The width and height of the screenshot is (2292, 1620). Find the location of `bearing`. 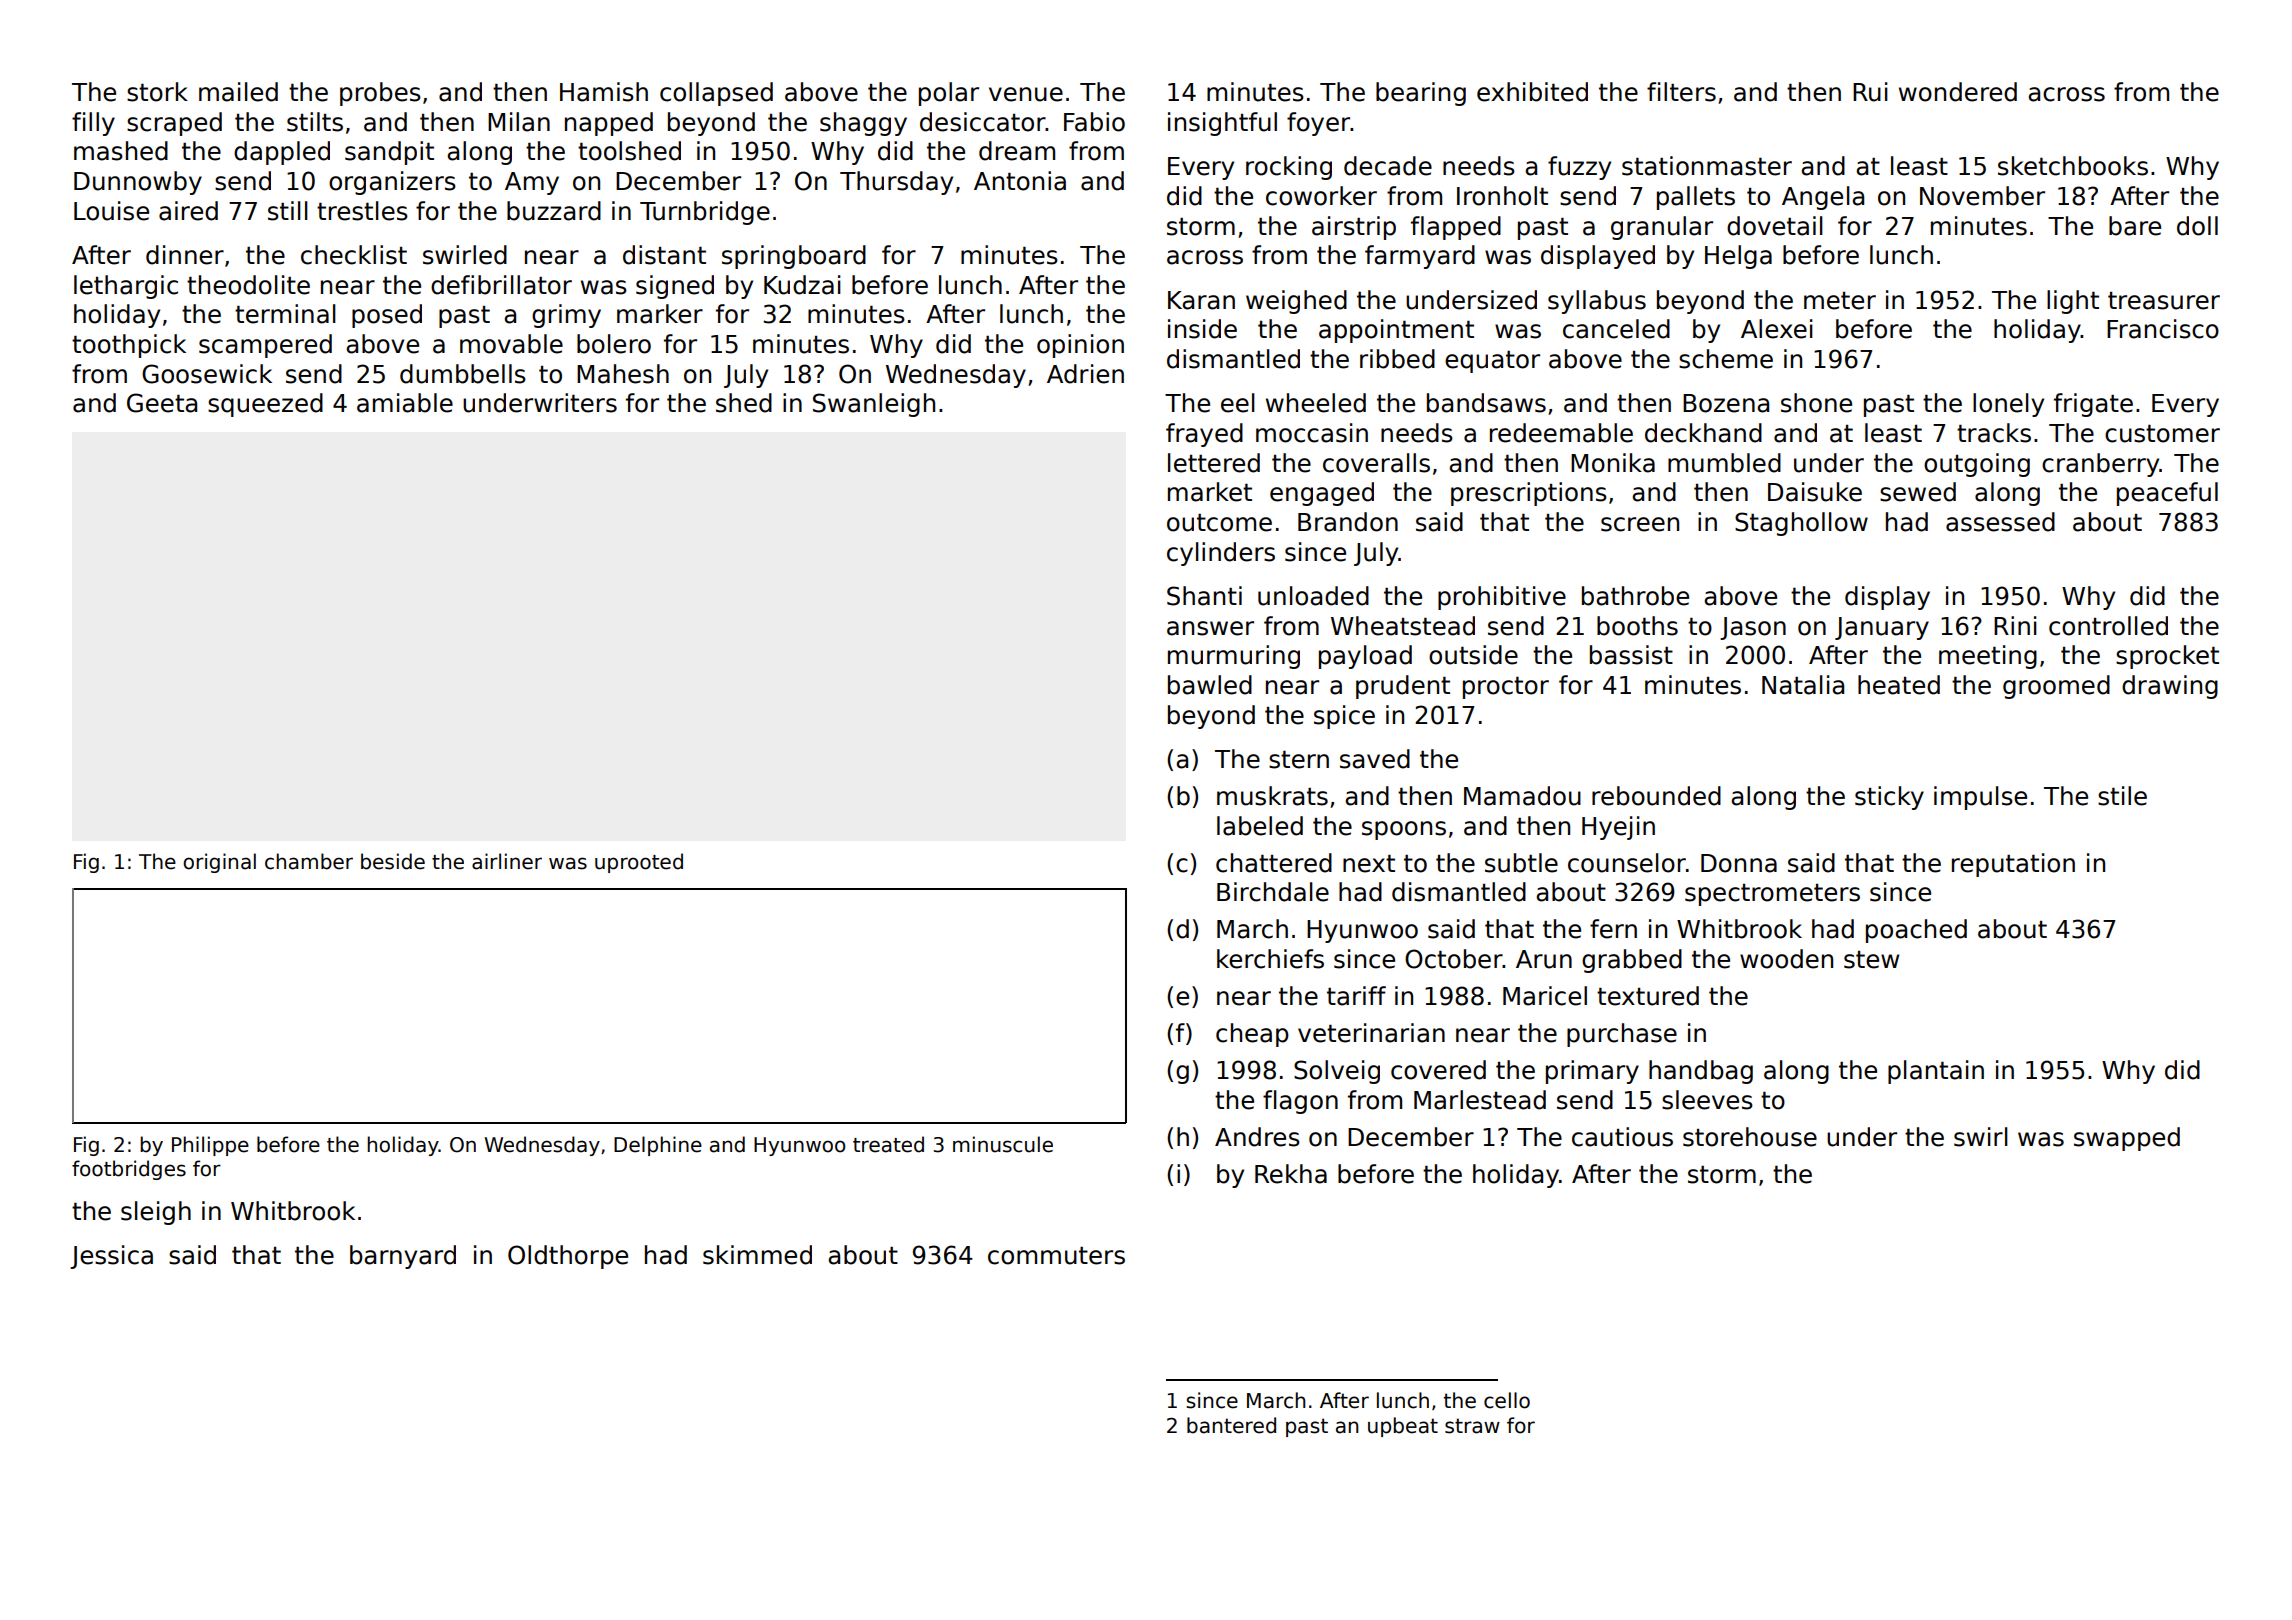

bearing is located at coordinates (1421, 94).
